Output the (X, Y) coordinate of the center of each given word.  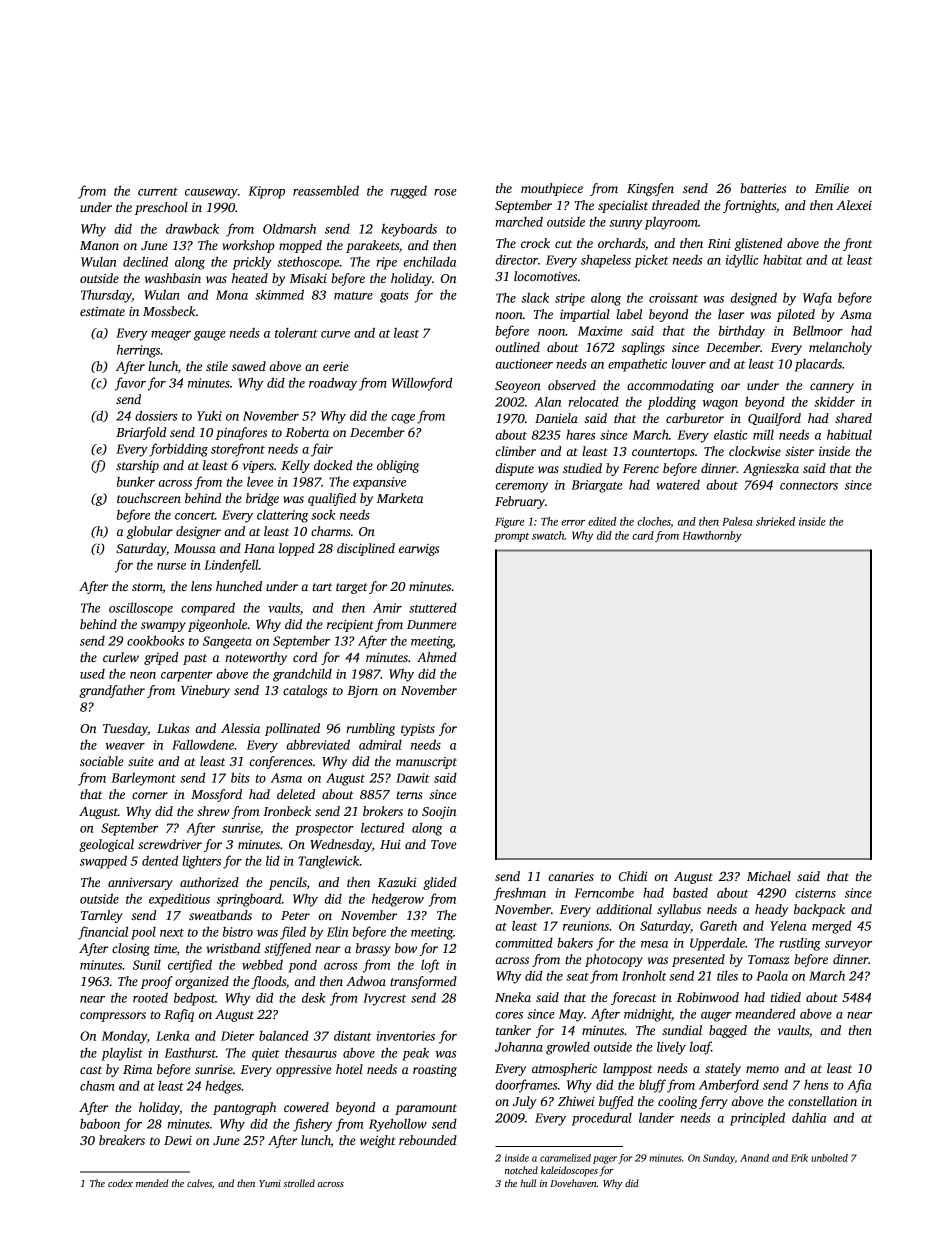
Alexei (854, 205)
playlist (122, 1054)
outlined (517, 347)
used (92, 674)
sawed (249, 366)
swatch (548, 535)
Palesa (737, 521)
